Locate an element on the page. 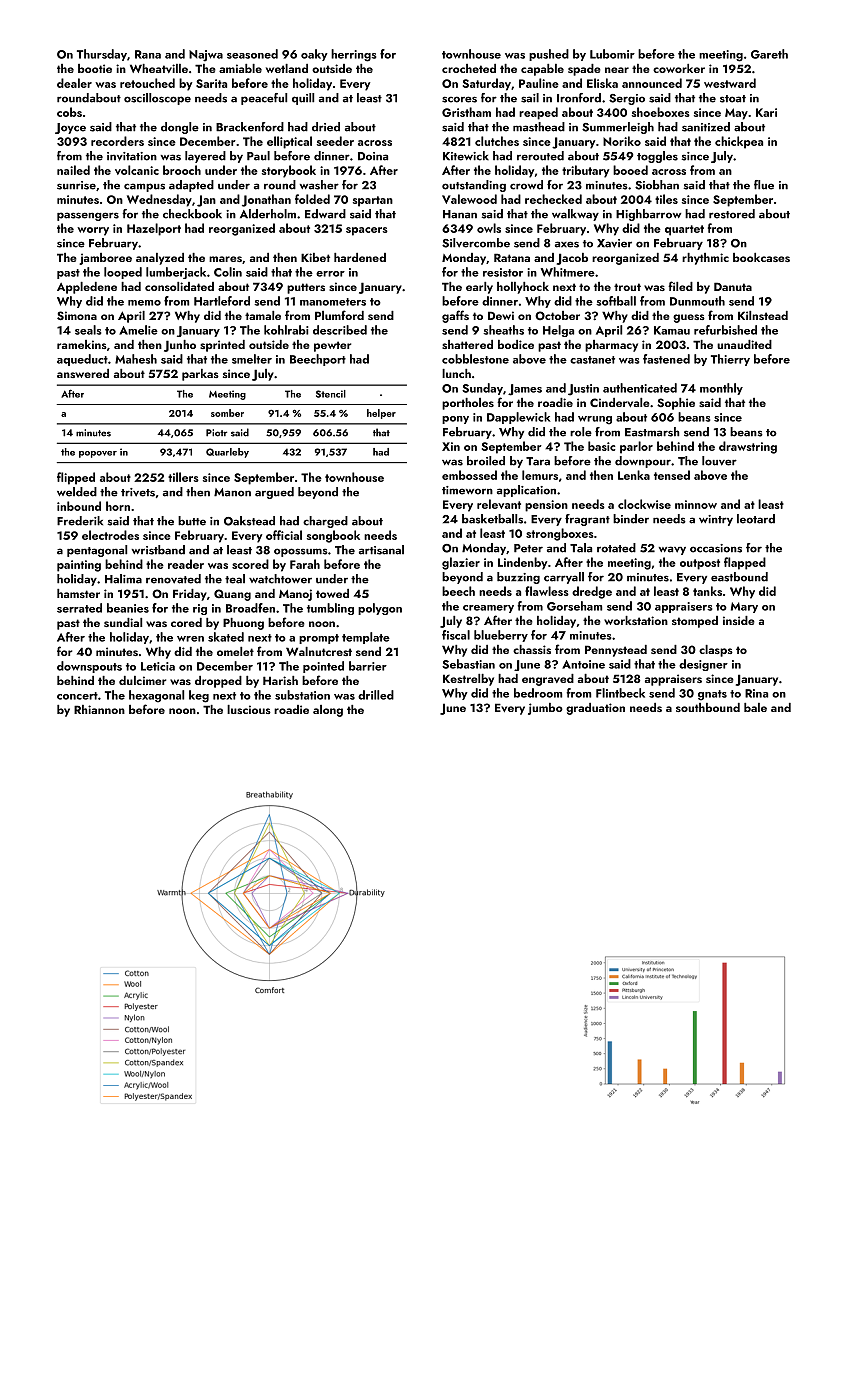  trivets is located at coordinates (138, 492).
